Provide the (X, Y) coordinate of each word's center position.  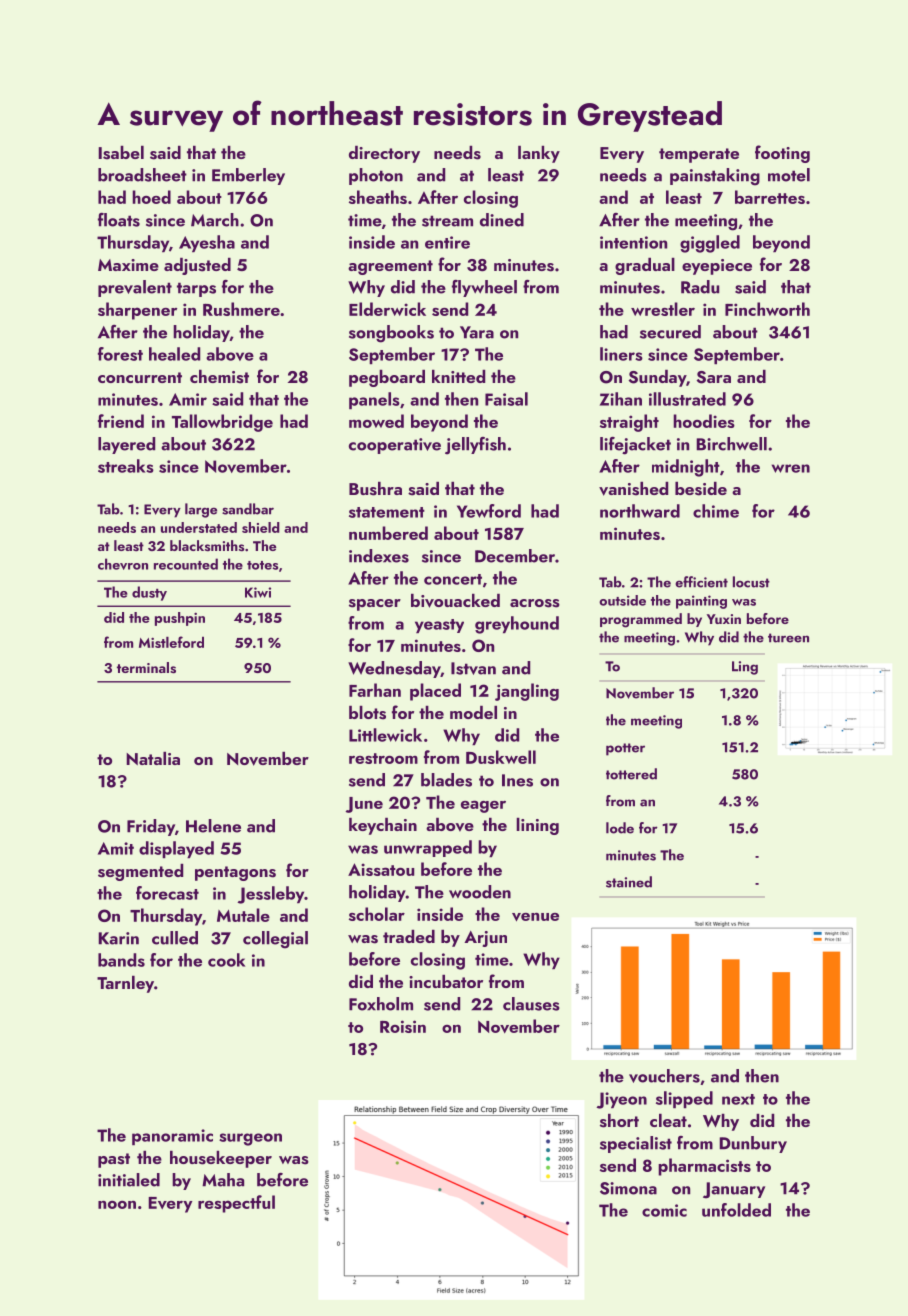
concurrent (140, 377)
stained (629, 882)
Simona (628, 1188)
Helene (213, 826)
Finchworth (767, 309)
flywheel (484, 288)
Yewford (489, 511)
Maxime (128, 265)
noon (117, 1205)
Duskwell (501, 757)
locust (751, 582)
